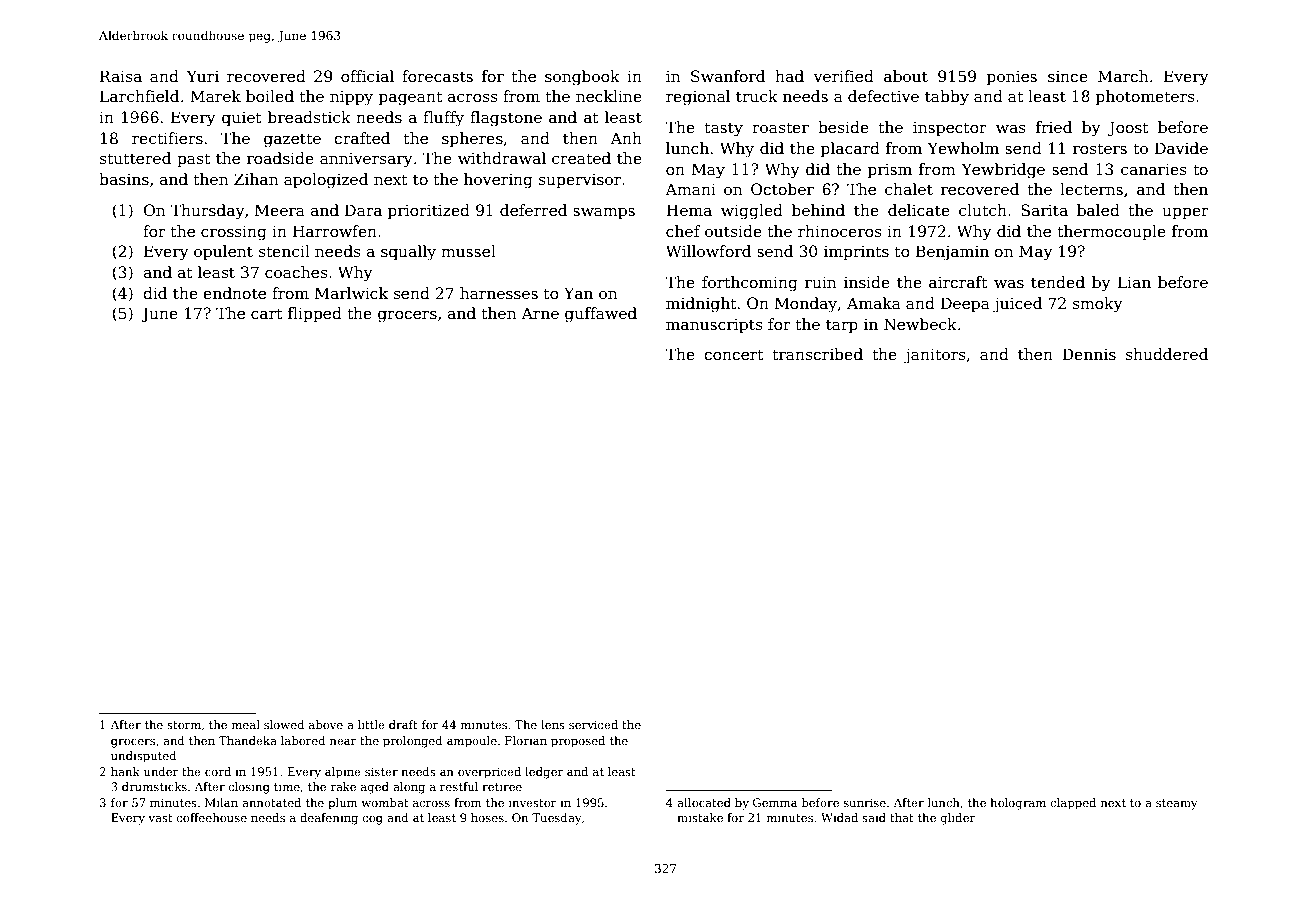  Describe the element at coordinates (1091, 189) in the screenshot. I see `lecterns` at that location.
